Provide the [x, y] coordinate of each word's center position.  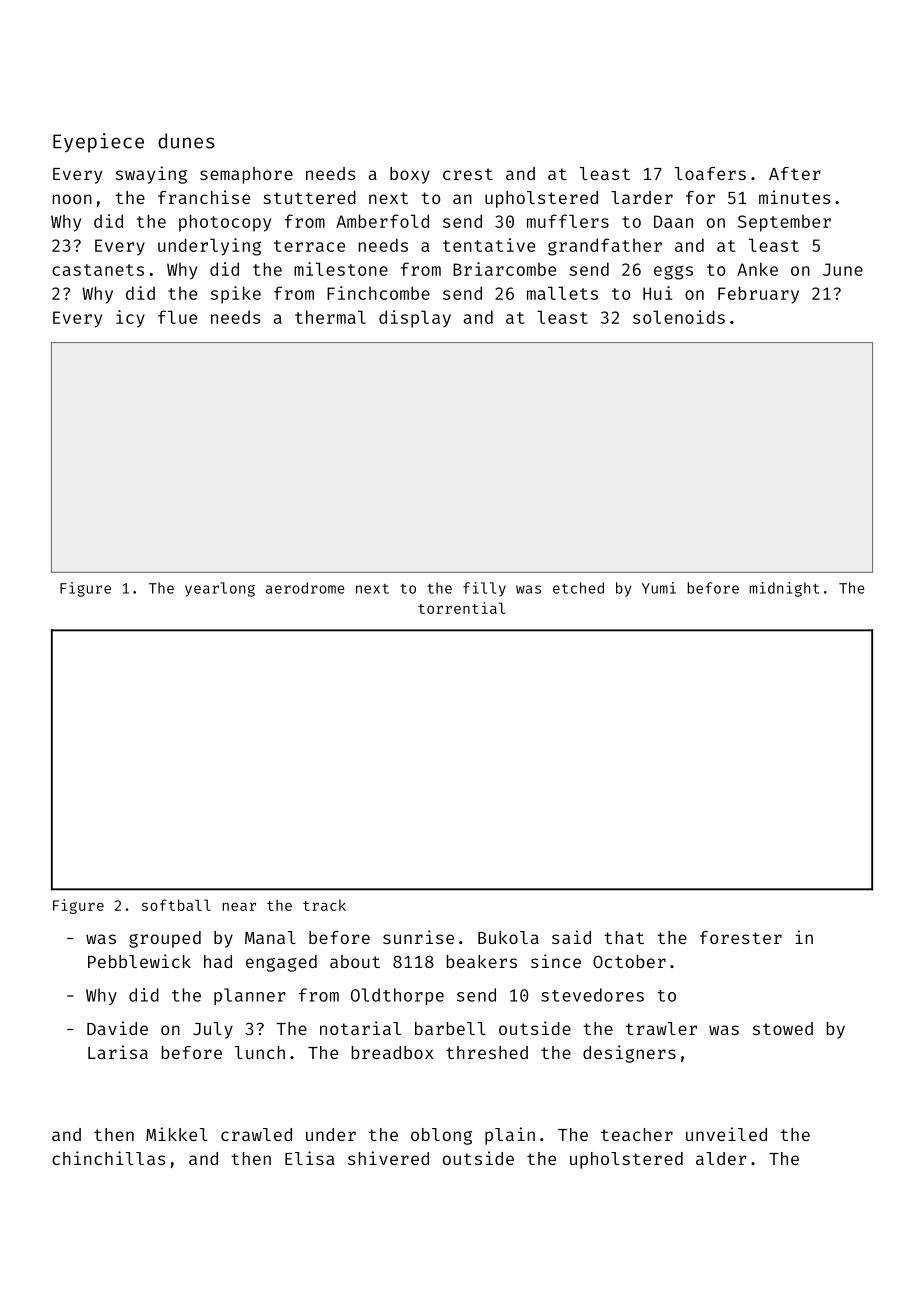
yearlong [220, 589]
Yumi [659, 588]
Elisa [310, 1158]
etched [578, 588]
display [415, 319]
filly [484, 589]
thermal [330, 317]
